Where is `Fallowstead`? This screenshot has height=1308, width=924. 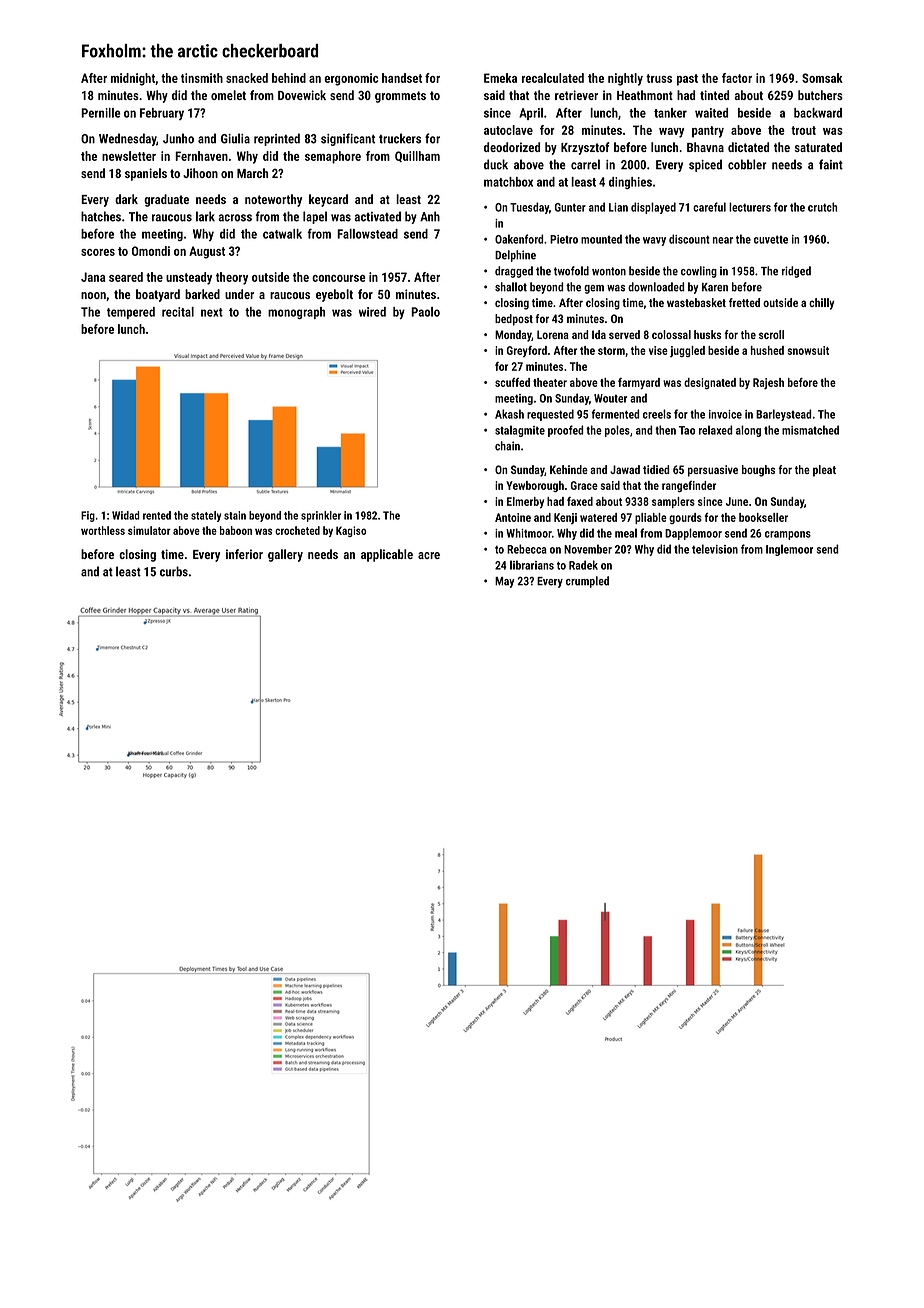 Fallowstead is located at coordinates (367, 234).
